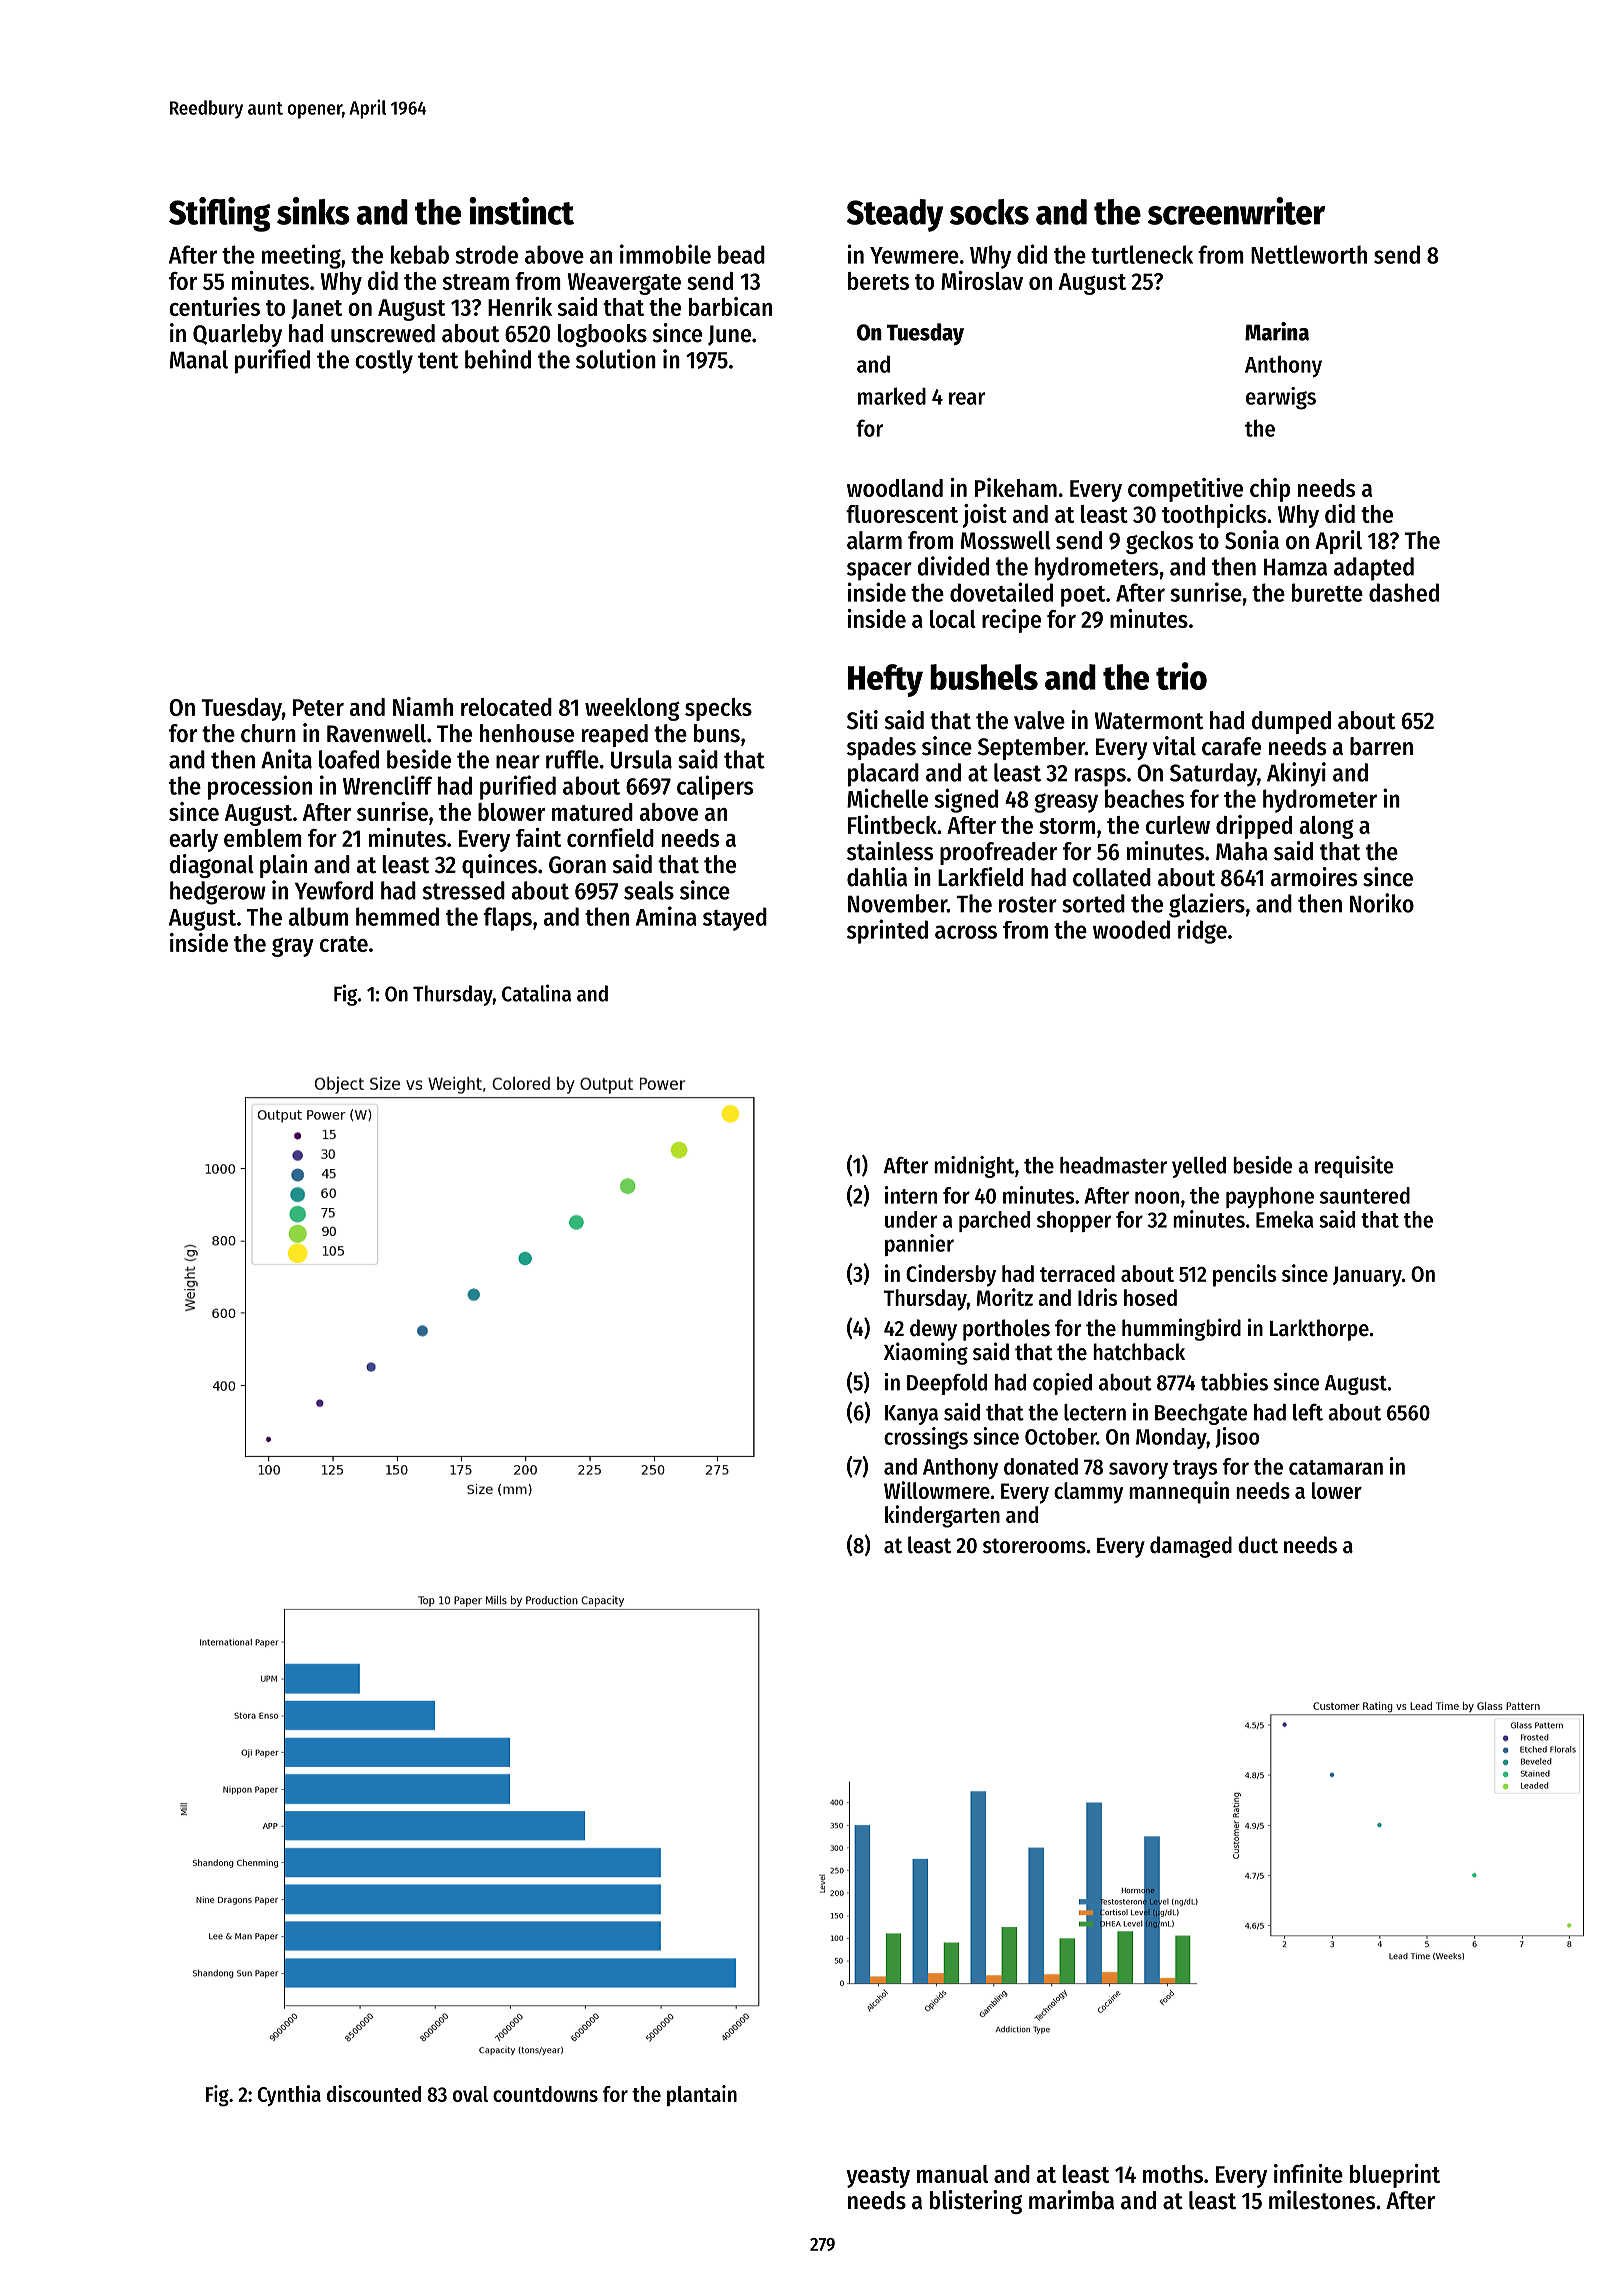  Describe the element at coordinates (735, 919) in the image. I see `stayed` at that location.
